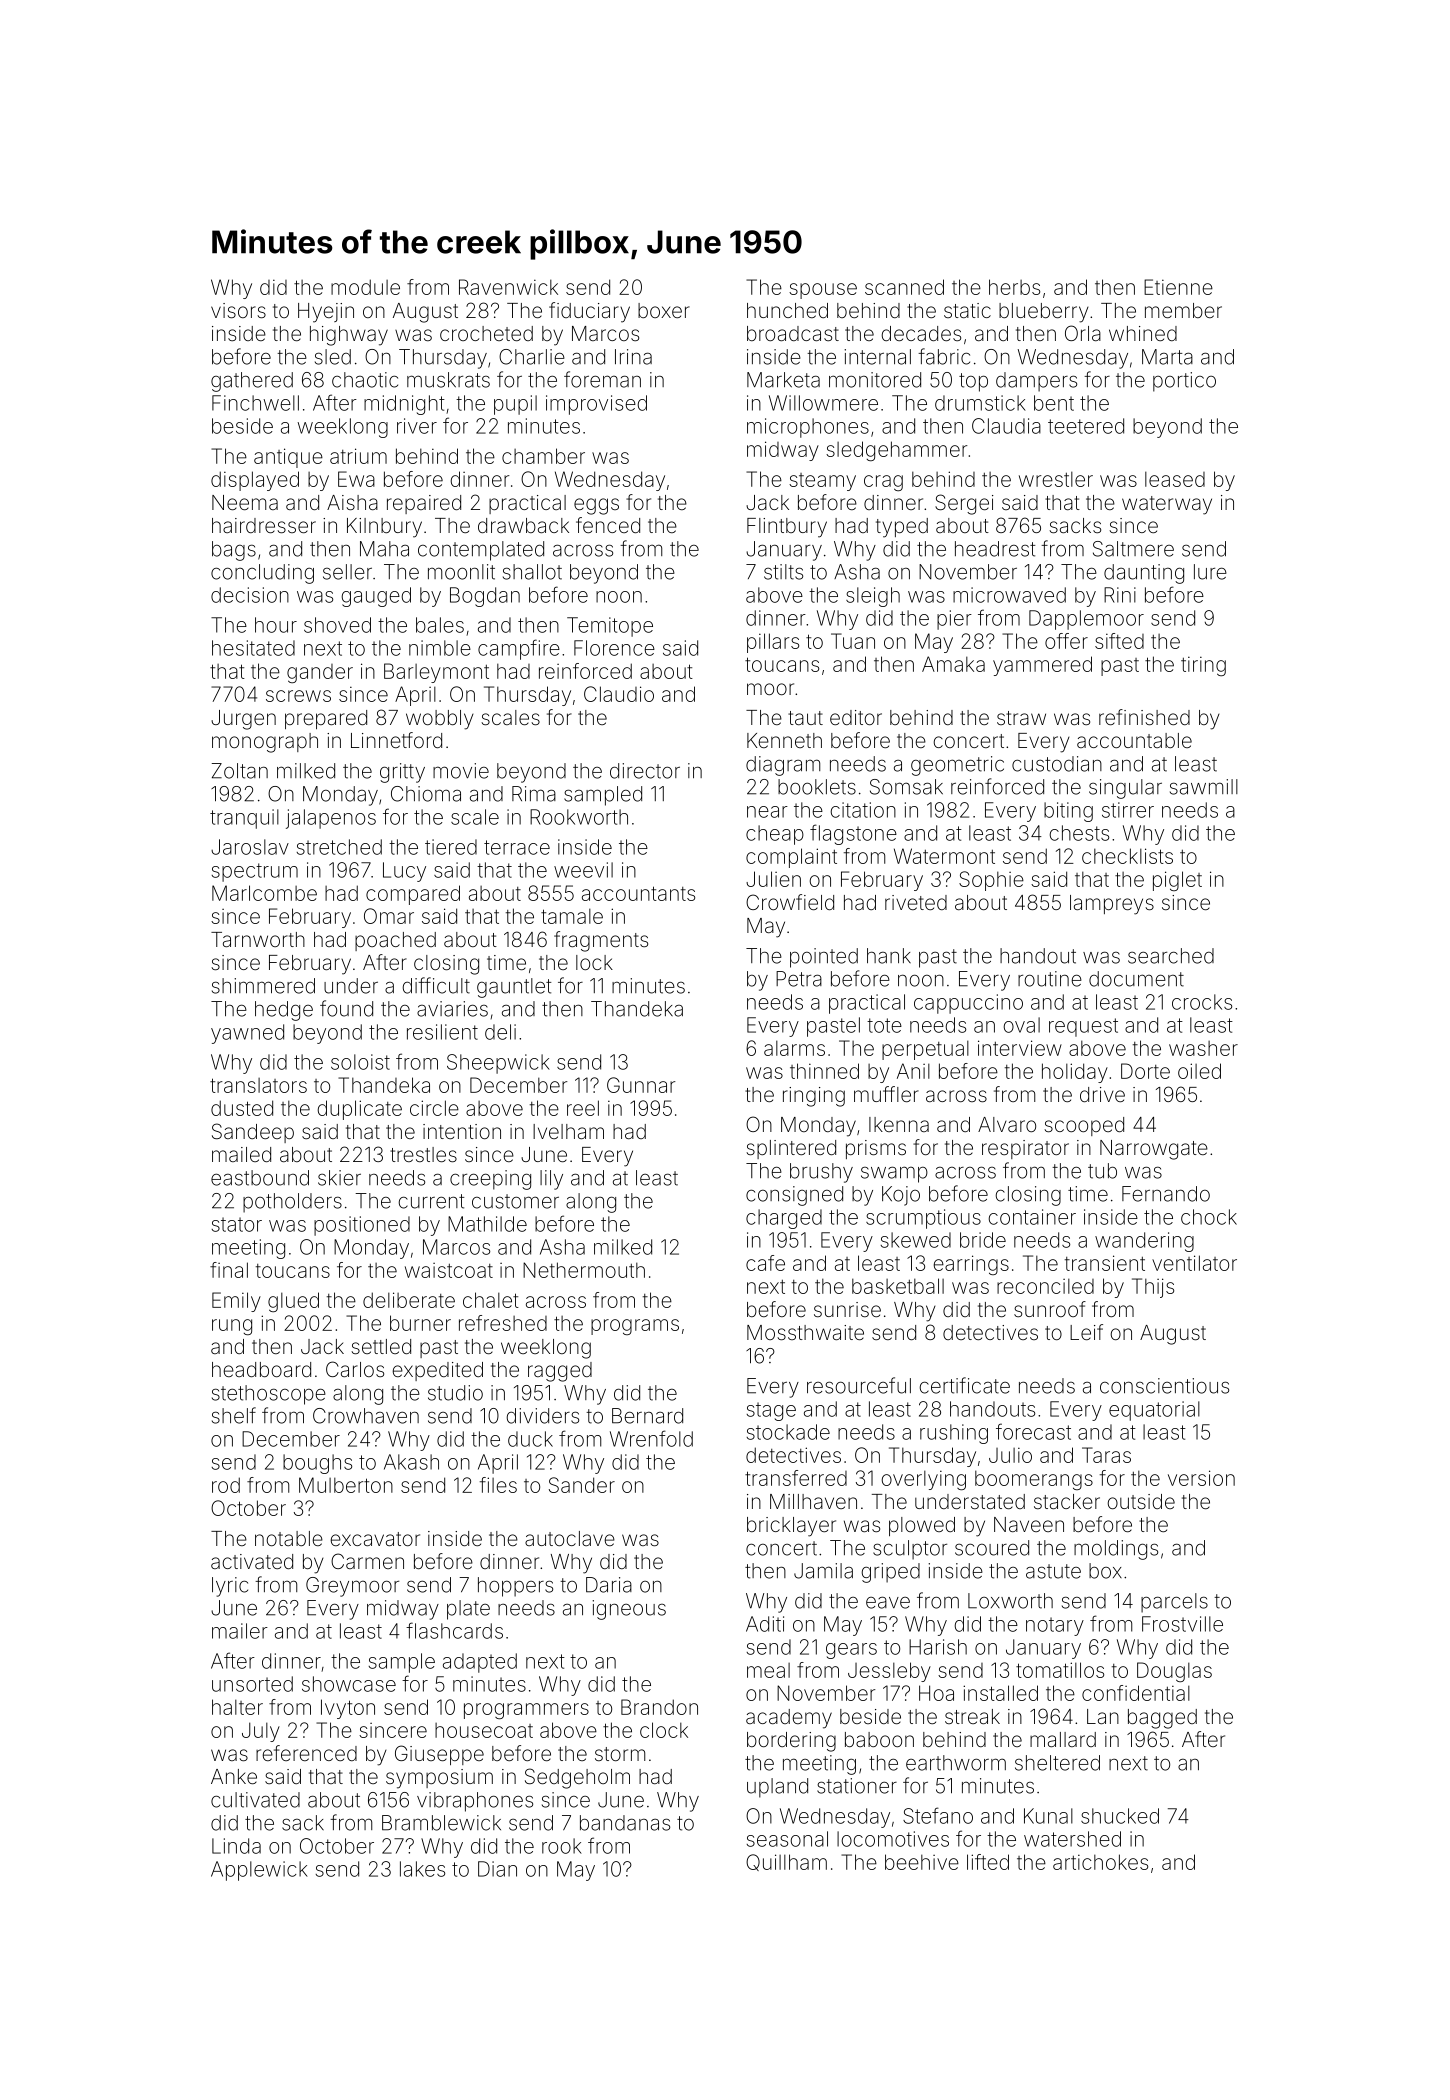  Describe the element at coordinates (448, 380) in the screenshot. I see `muskrats` at that location.
